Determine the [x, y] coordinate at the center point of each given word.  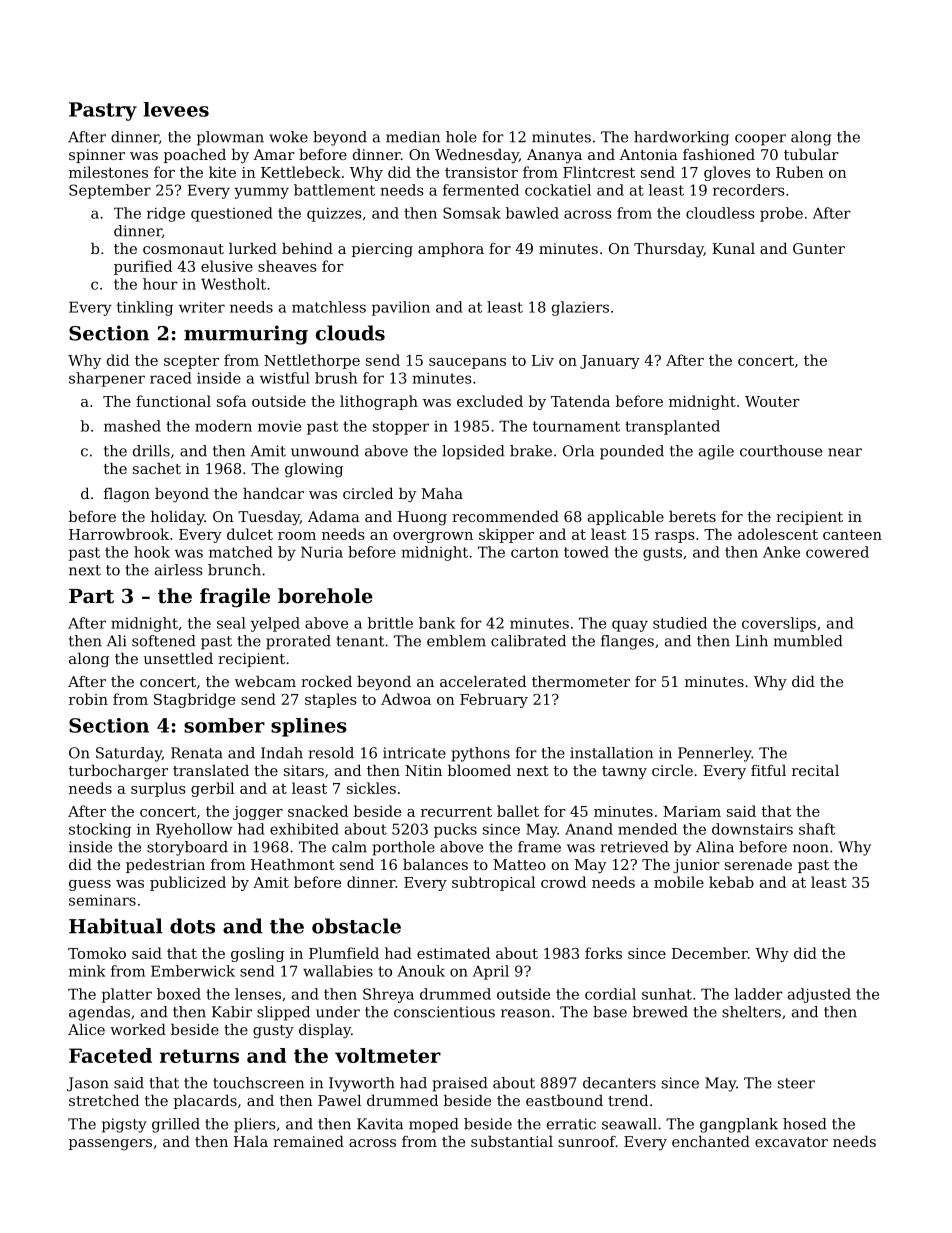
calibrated [528, 641]
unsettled [178, 658]
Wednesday [477, 156]
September [110, 191]
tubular [811, 154]
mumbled [808, 641]
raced [171, 378]
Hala [251, 1141]
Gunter [819, 248]
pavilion [401, 308]
